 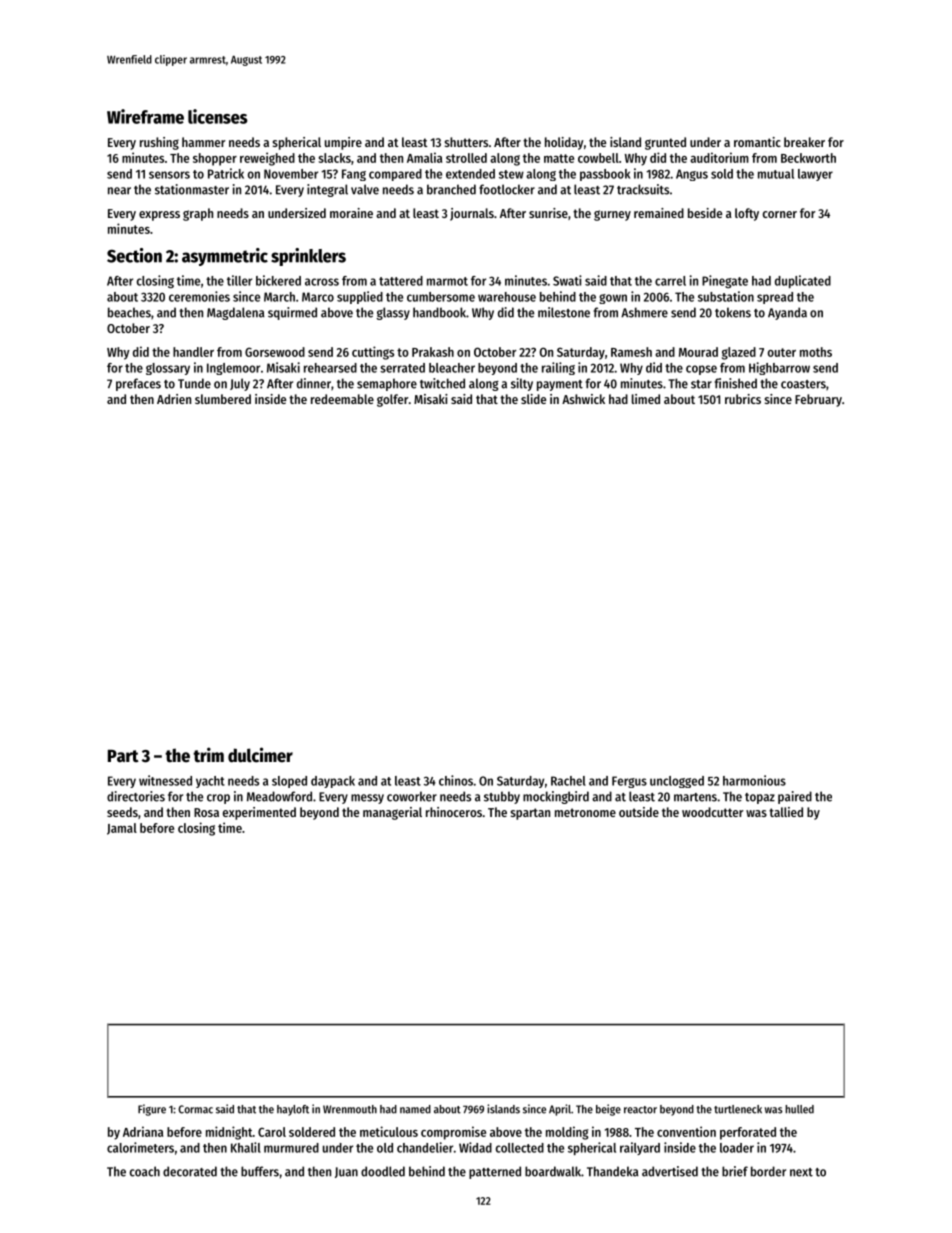 What do you see at coordinates (206, 812) in the page?
I see `Rosa` at bounding box center [206, 812].
